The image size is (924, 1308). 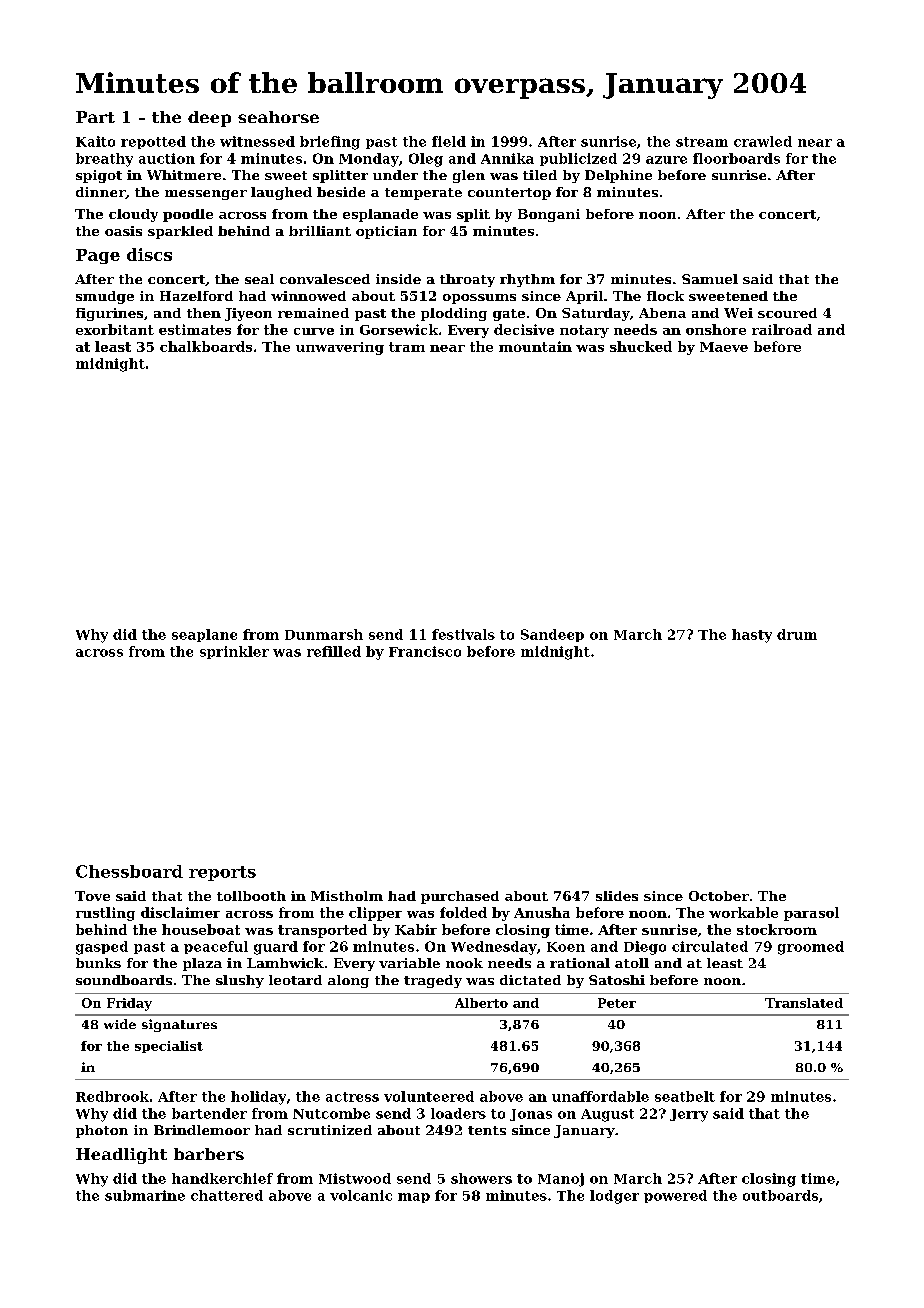 What do you see at coordinates (509, 194) in the screenshot?
I see `countertop` at bounding box center [509, 194].
